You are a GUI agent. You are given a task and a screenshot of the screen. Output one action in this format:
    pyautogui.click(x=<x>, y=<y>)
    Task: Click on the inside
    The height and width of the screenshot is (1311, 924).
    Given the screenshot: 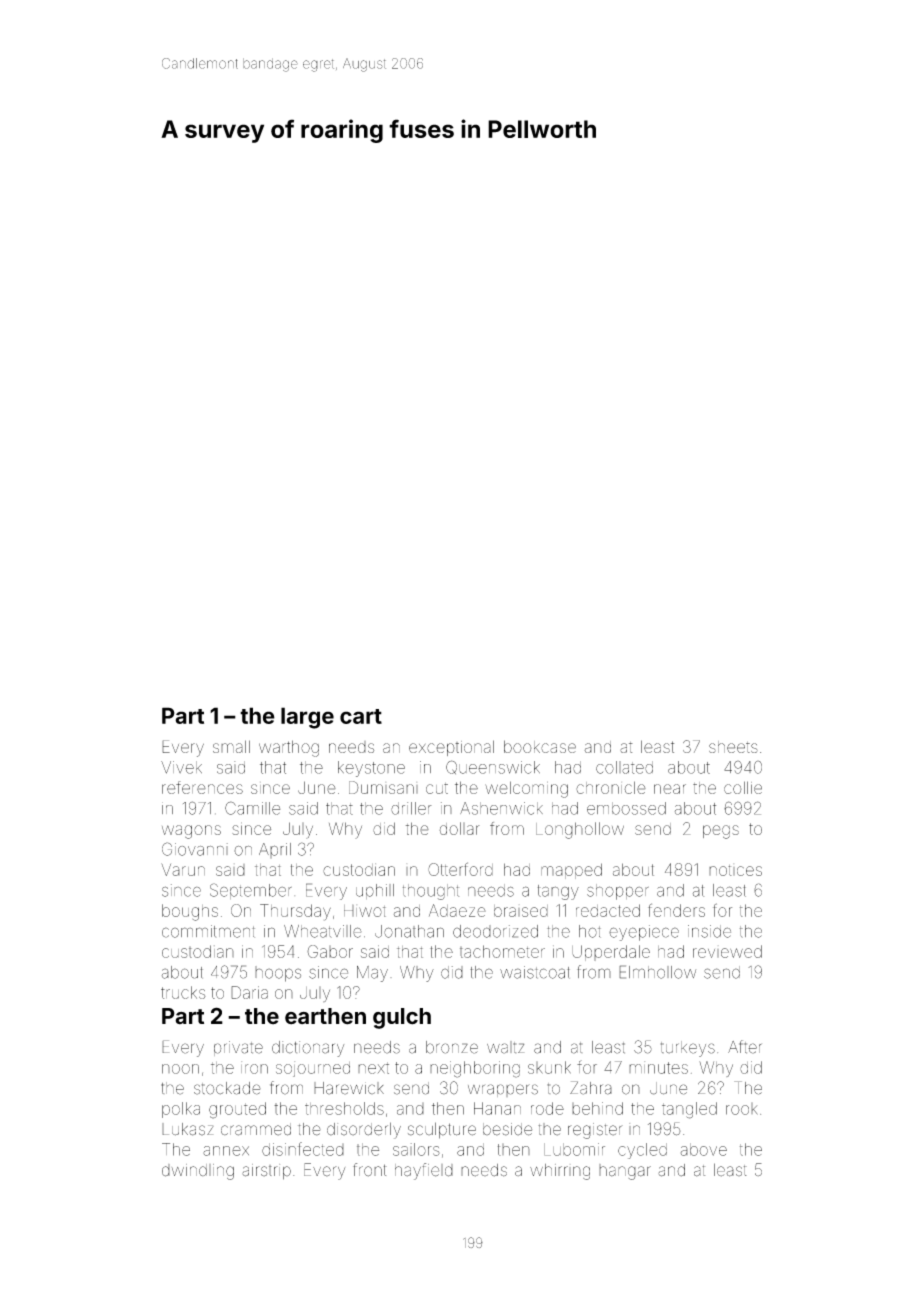 What is the action you would take?
    pyautogui.click(x=709, y=931)
